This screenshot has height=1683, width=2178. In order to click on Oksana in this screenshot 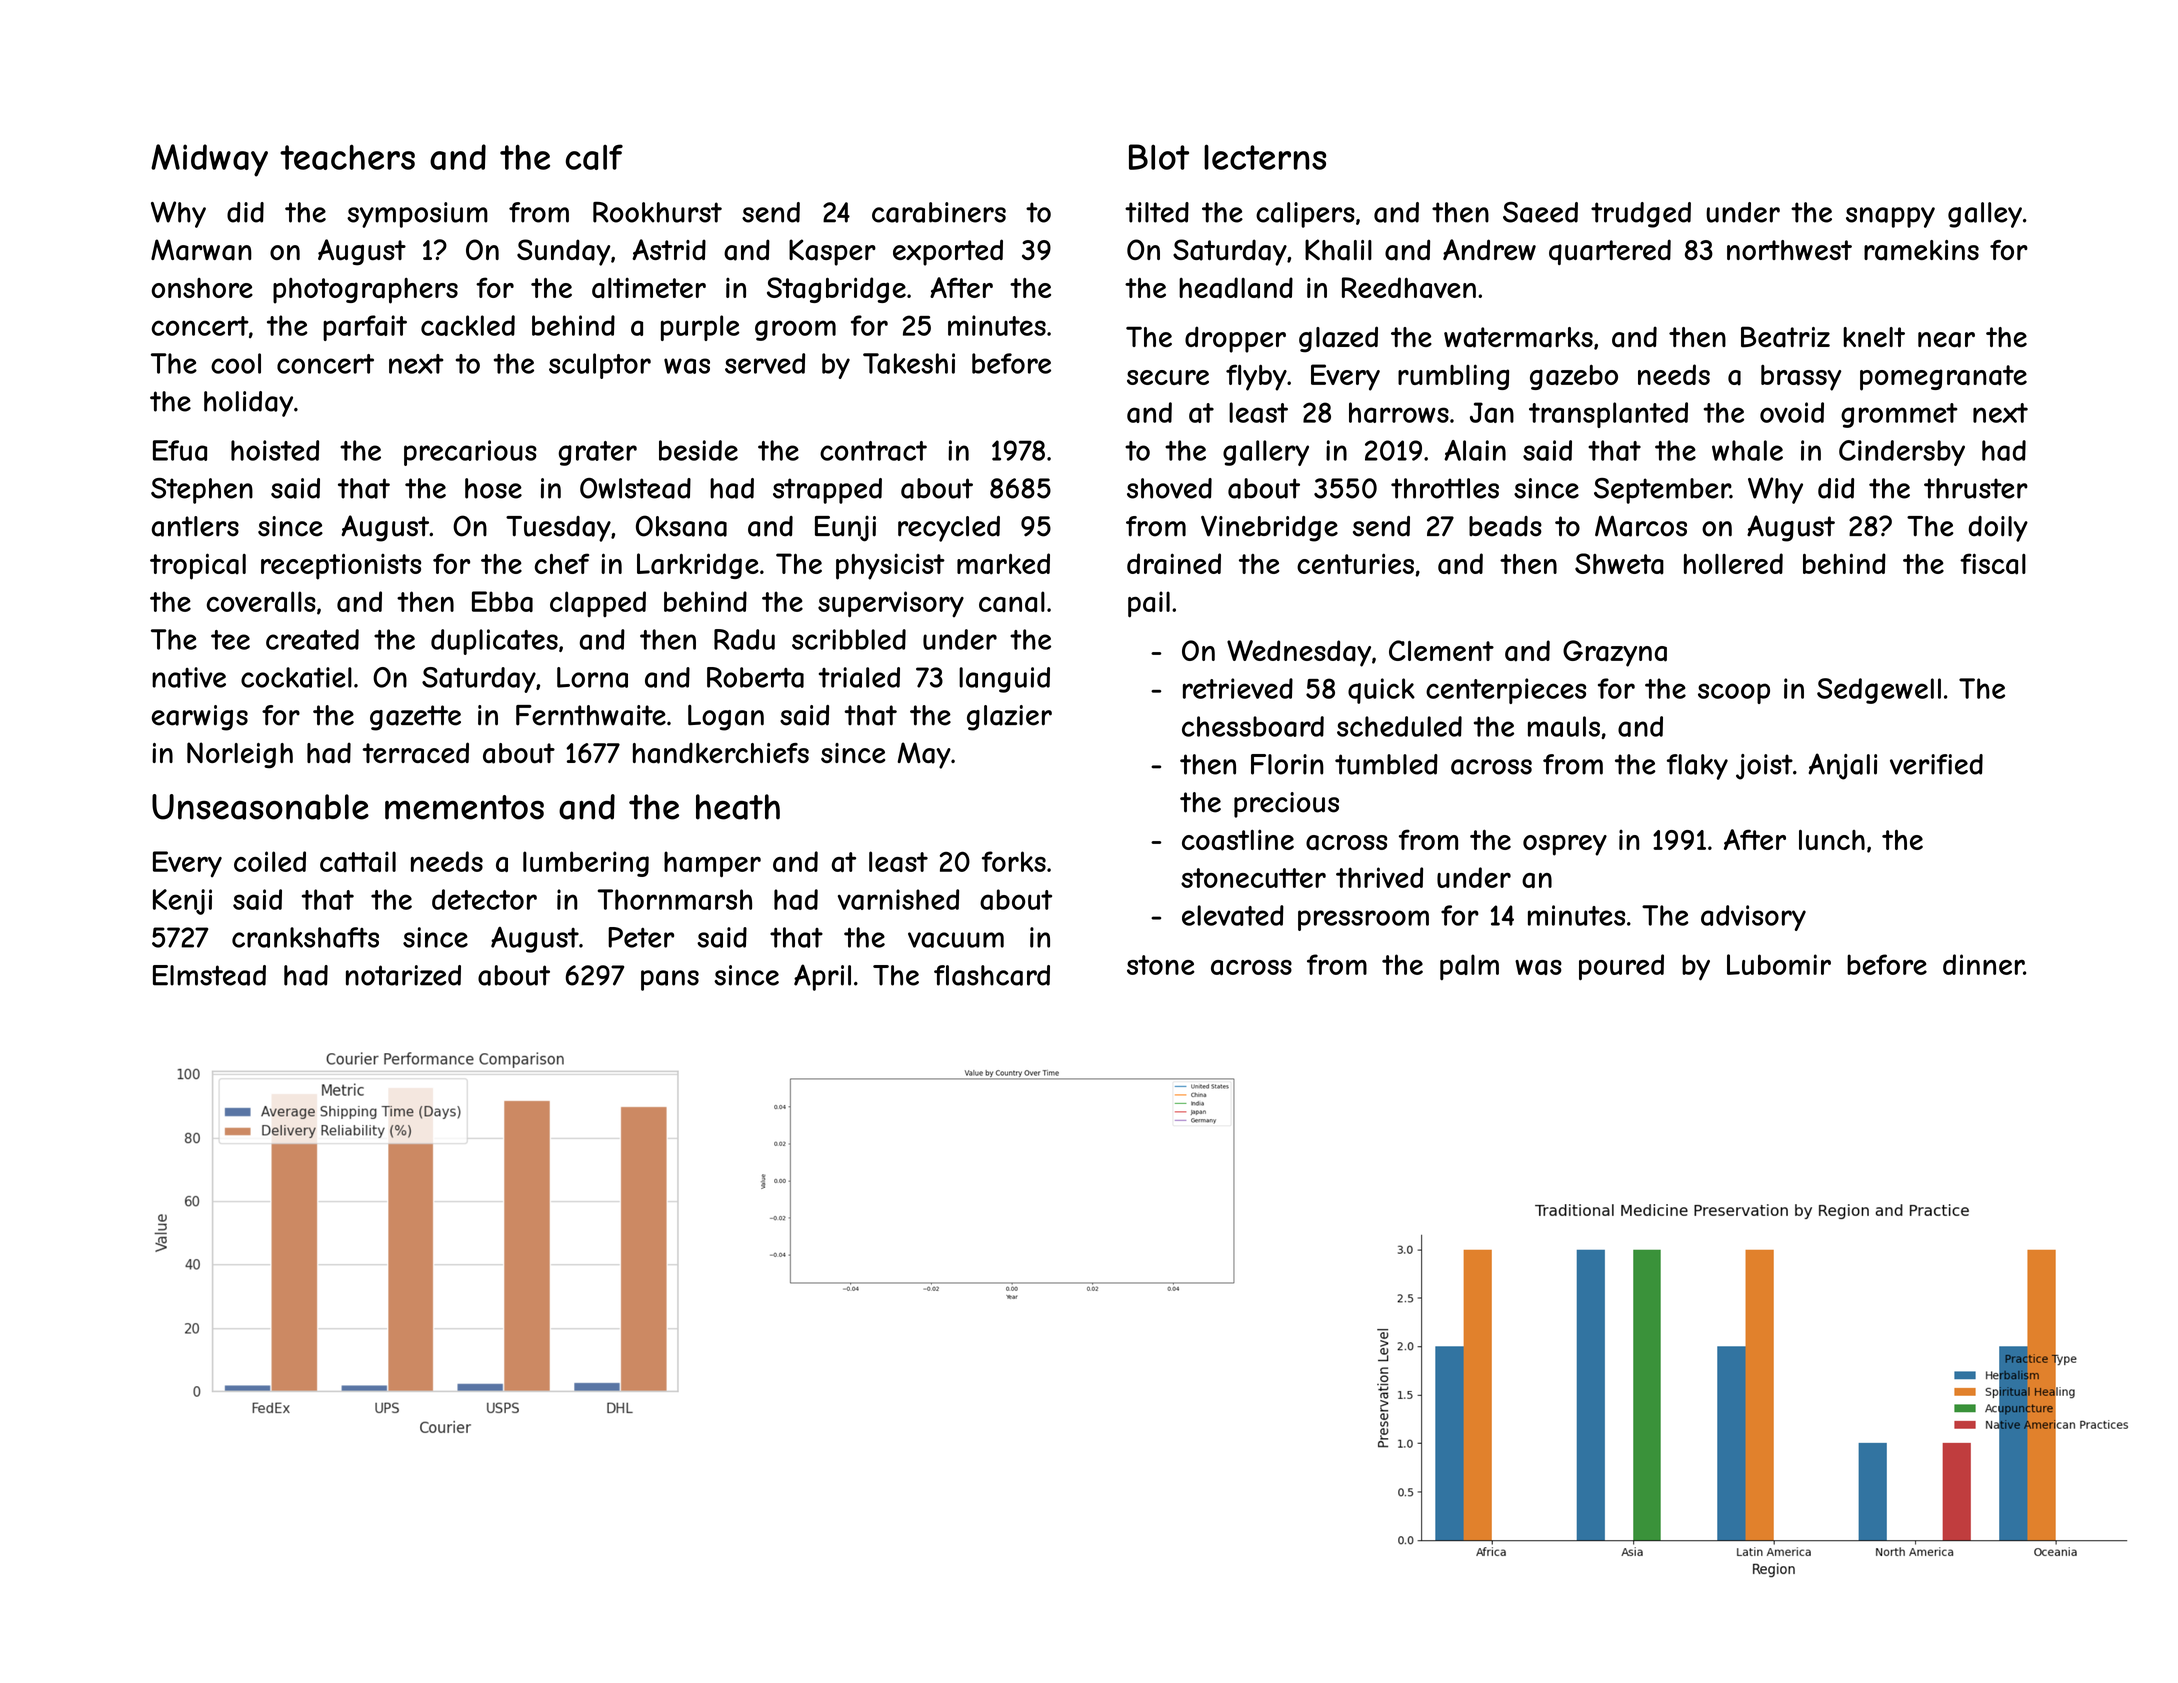, I will do `click(681, 526)`.
